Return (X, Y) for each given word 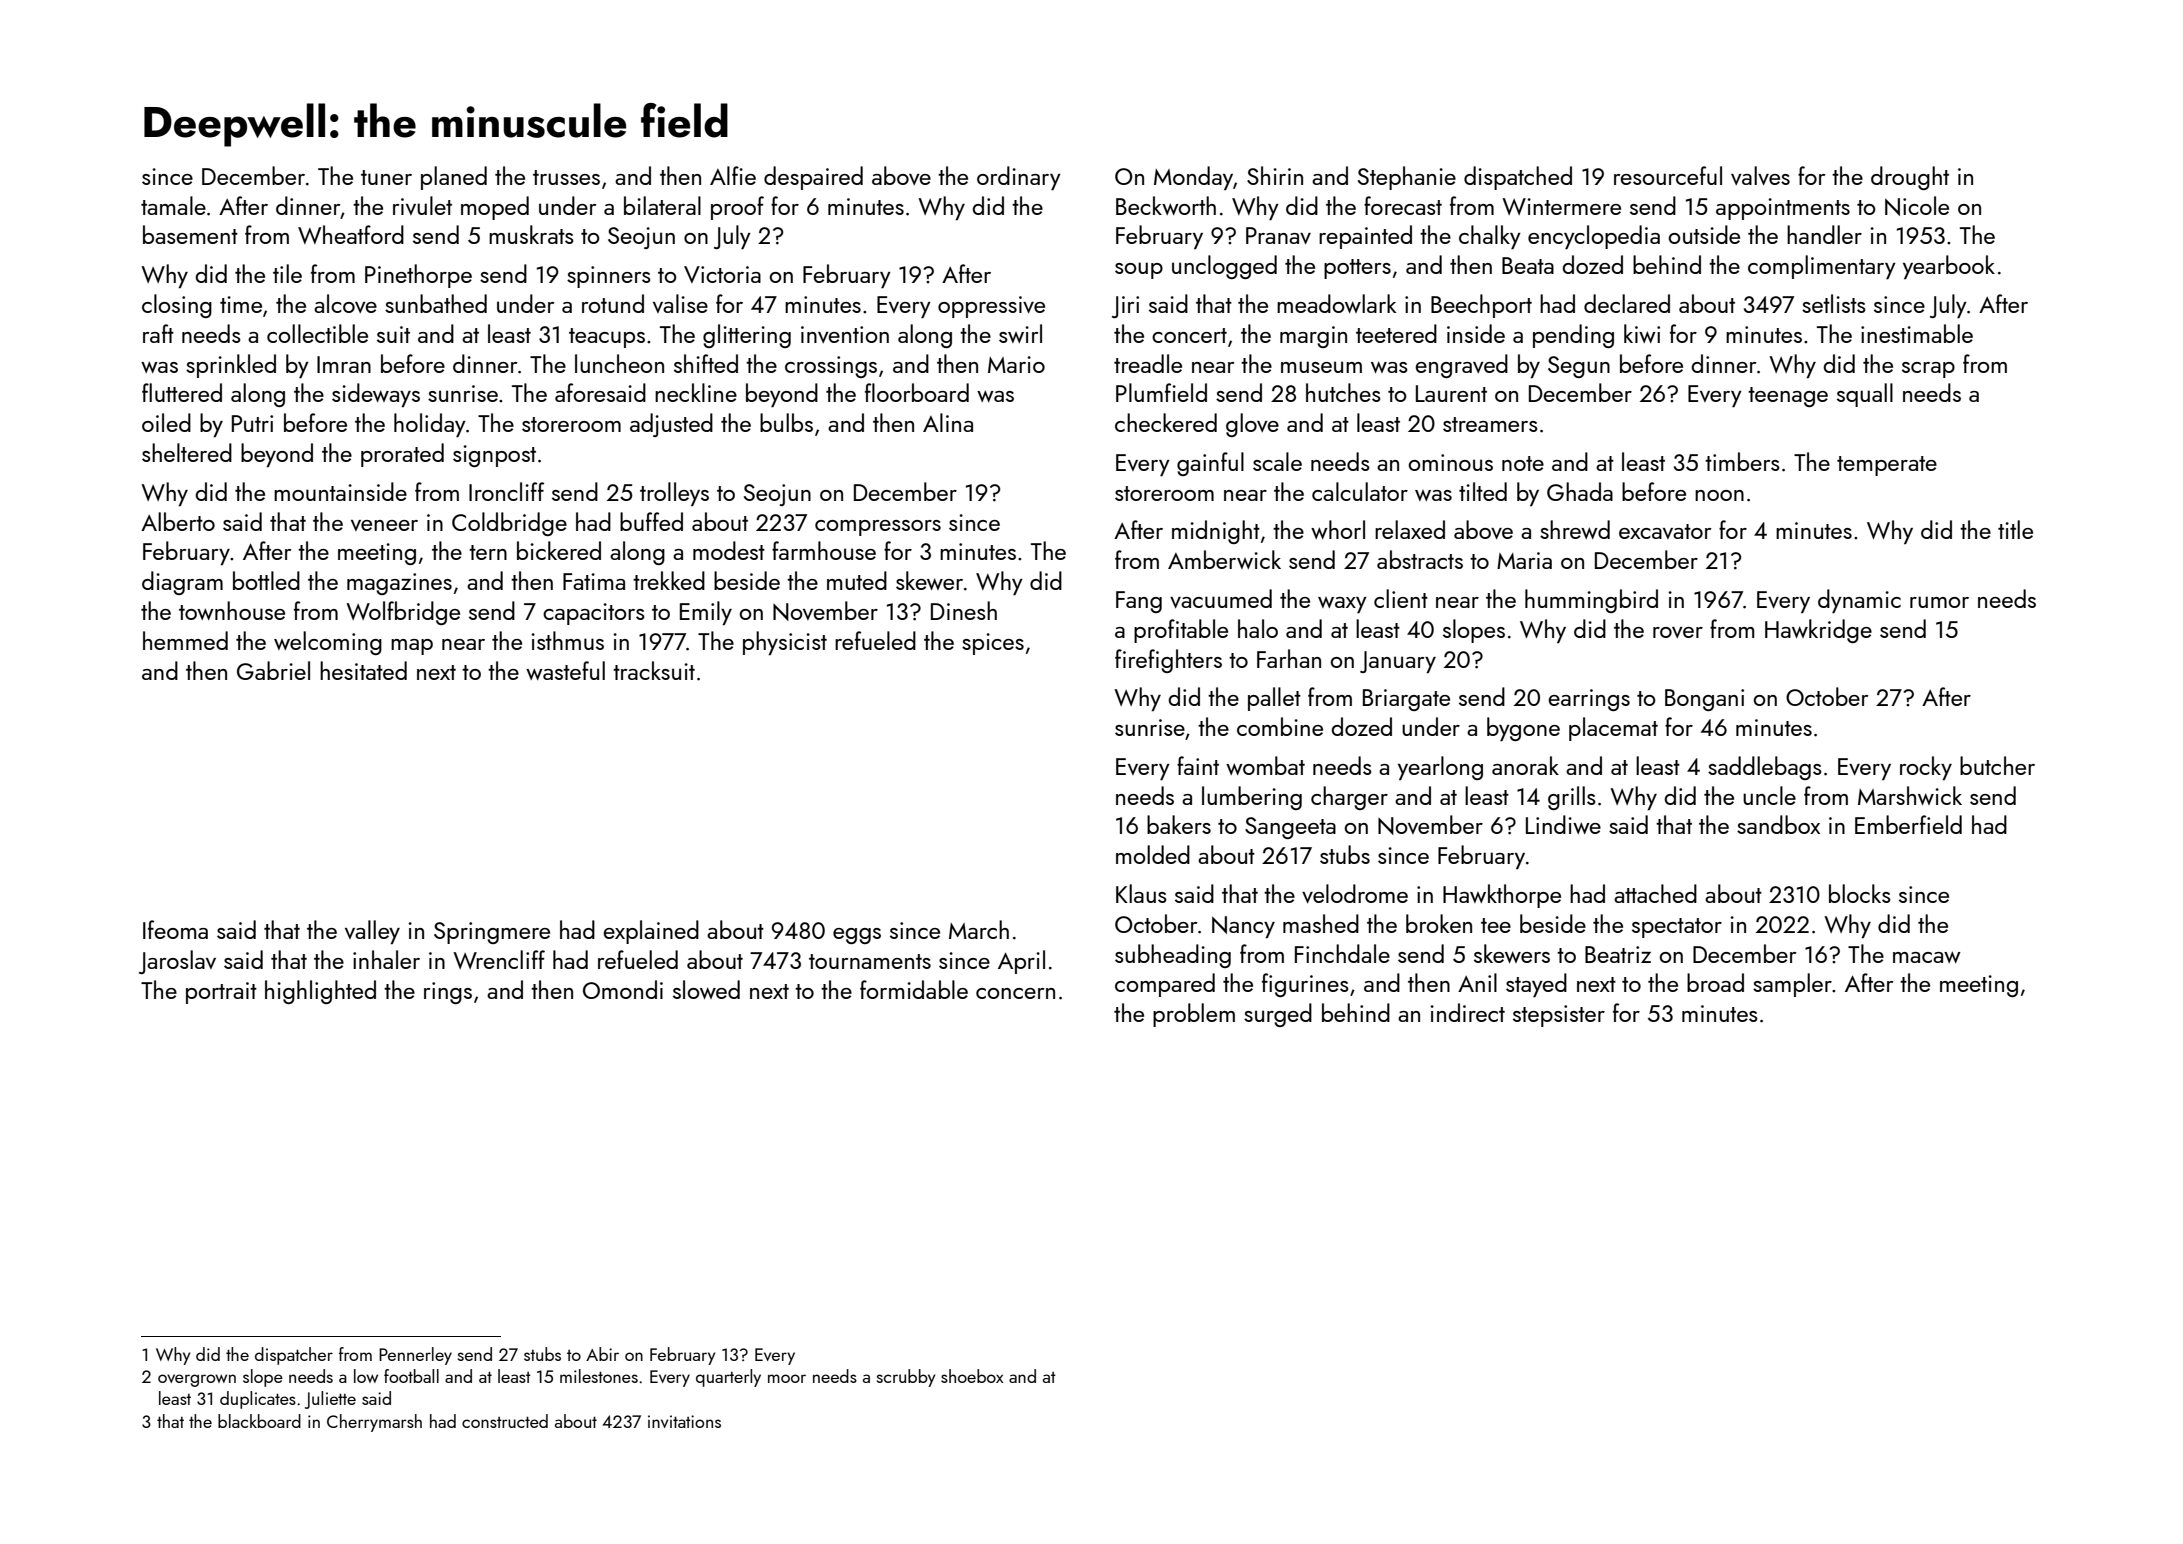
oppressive (991, 307)
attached (1655, 893)
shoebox (972, 1376)
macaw (1927, 957)
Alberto (178, 521)
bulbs (786, 422)
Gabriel (273, 670)
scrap (1928, 370)
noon (1719, 495)
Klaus (1141, 893)
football (411, 1376)
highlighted (320, 992)
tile (287, 273)
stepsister (1559, 1016)
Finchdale (1342, 953)
